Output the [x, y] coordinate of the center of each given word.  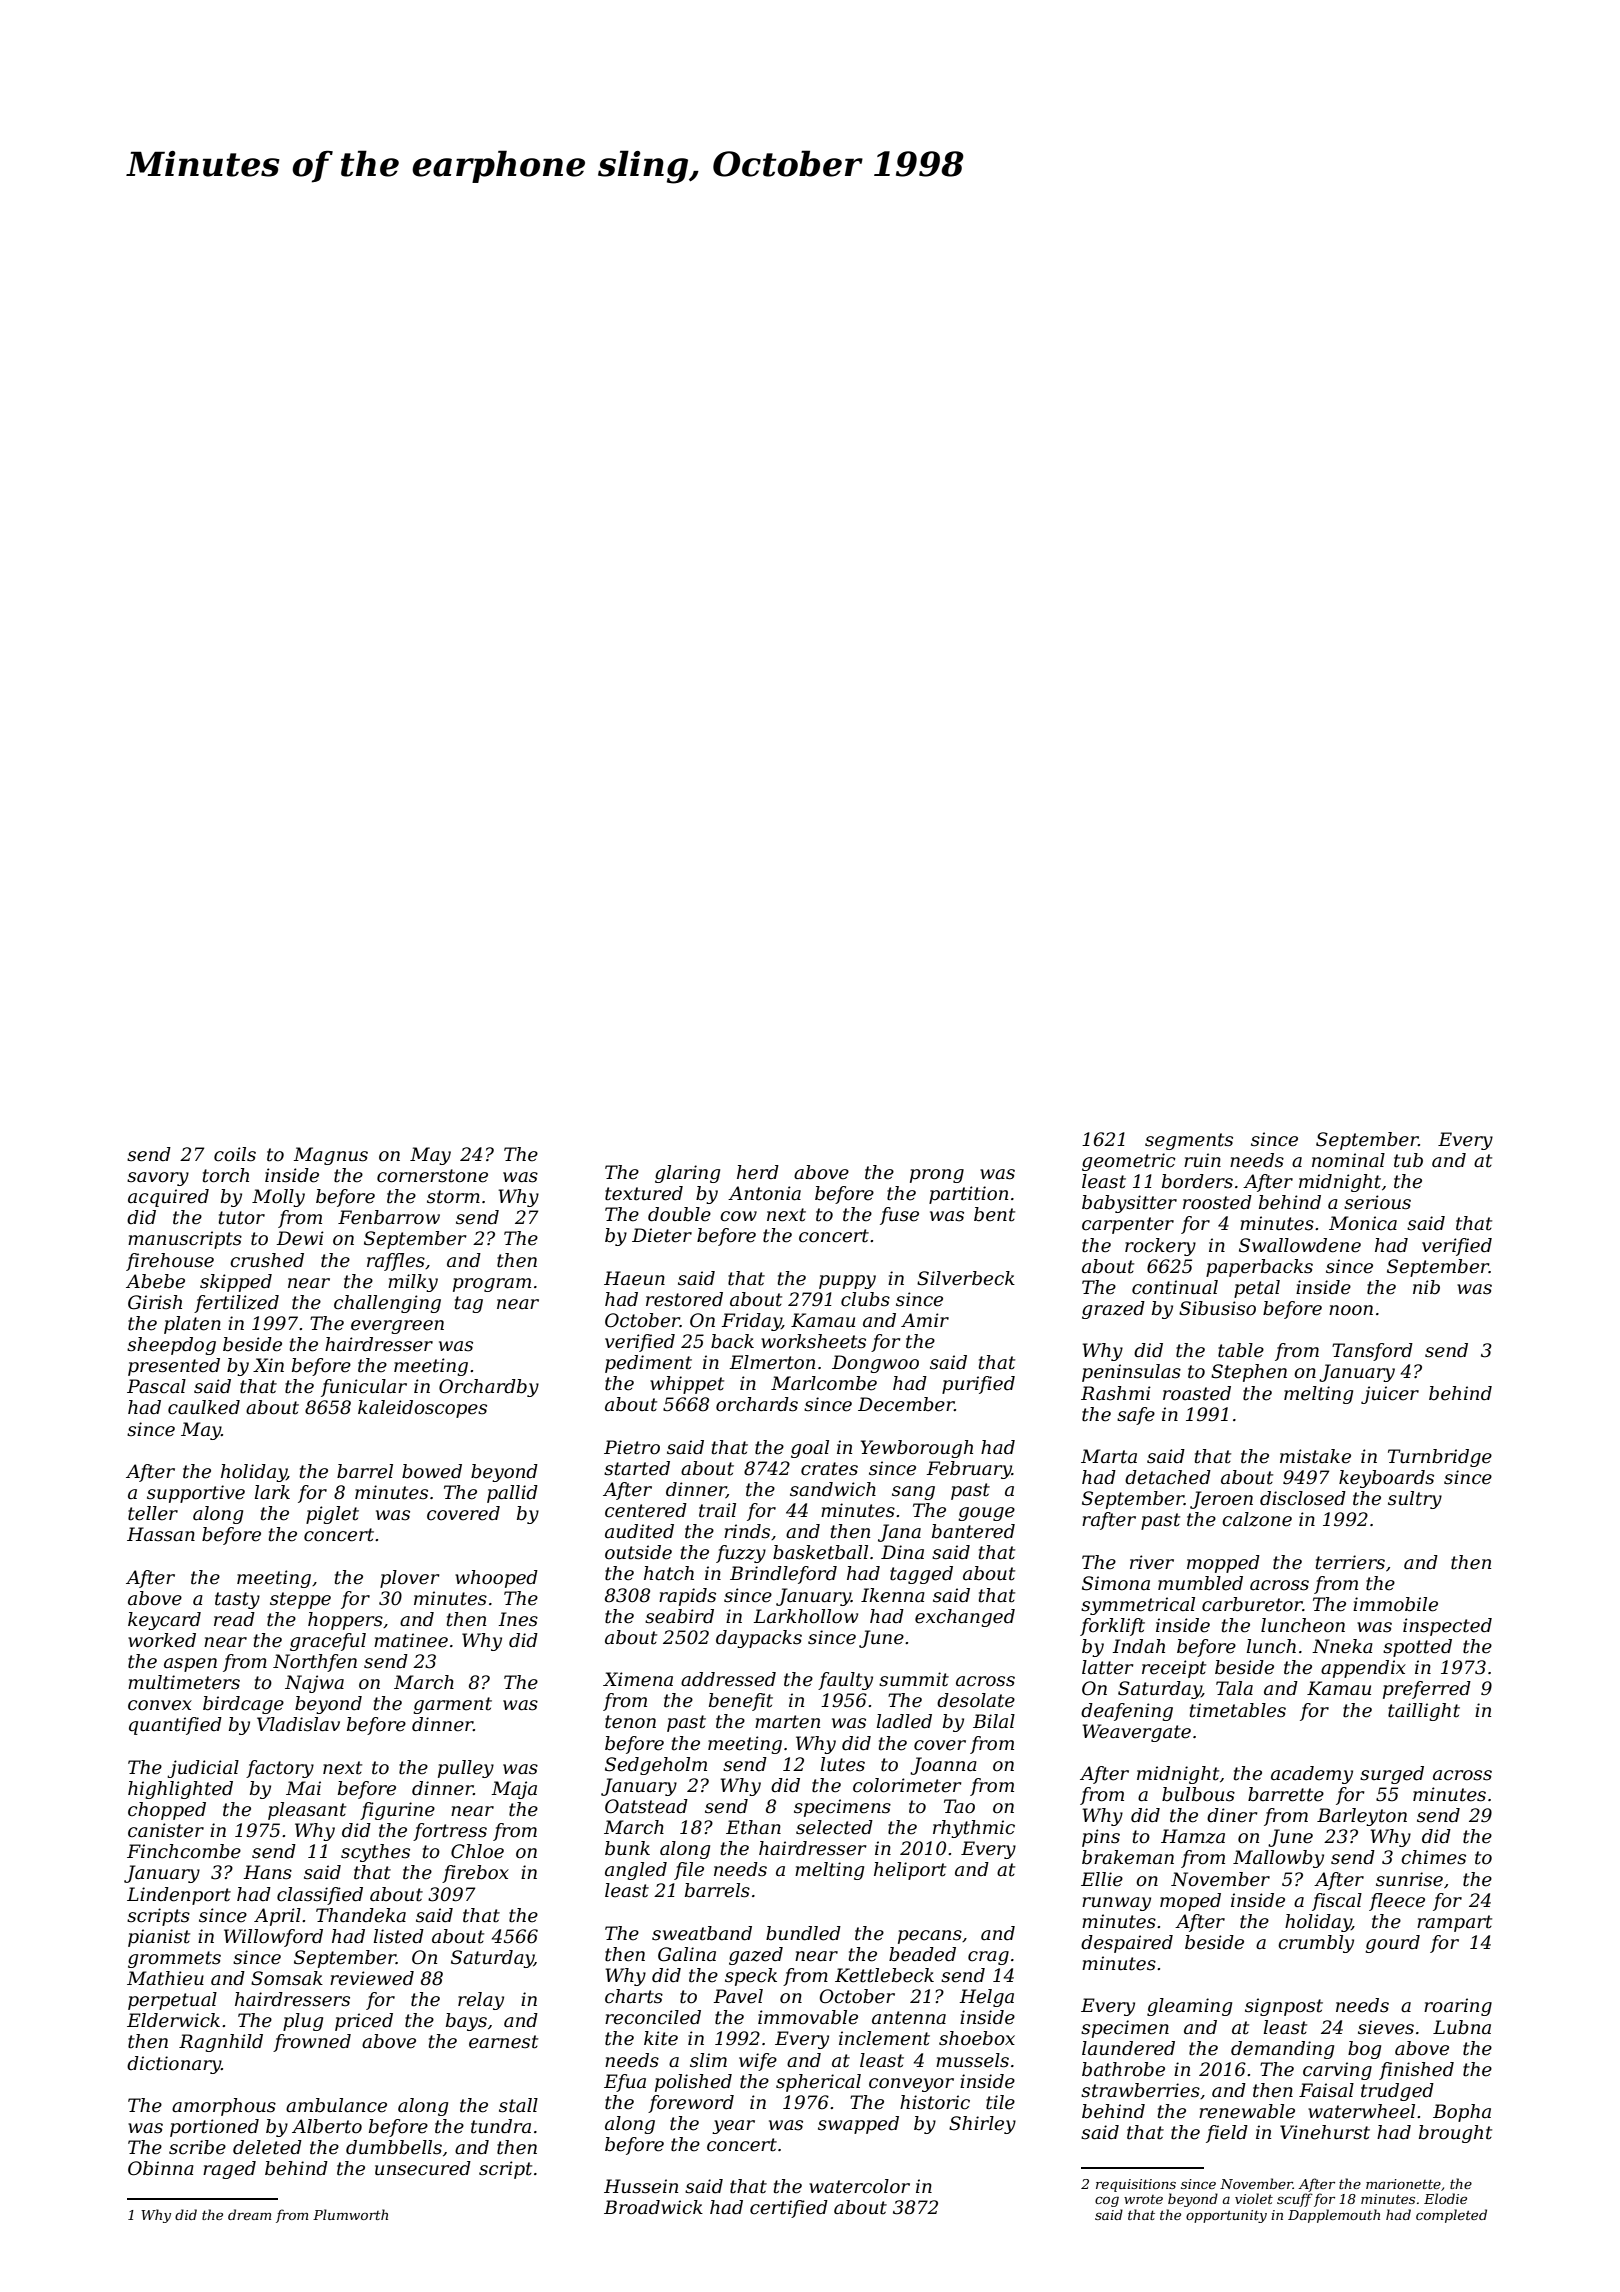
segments [1189, 1141]
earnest [503, 2042]
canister [166, 1830]
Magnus [330, 1156]
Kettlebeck [884, 1975]
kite [661, 2038]
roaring [1458, 2007]
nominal [1348, 1160]
